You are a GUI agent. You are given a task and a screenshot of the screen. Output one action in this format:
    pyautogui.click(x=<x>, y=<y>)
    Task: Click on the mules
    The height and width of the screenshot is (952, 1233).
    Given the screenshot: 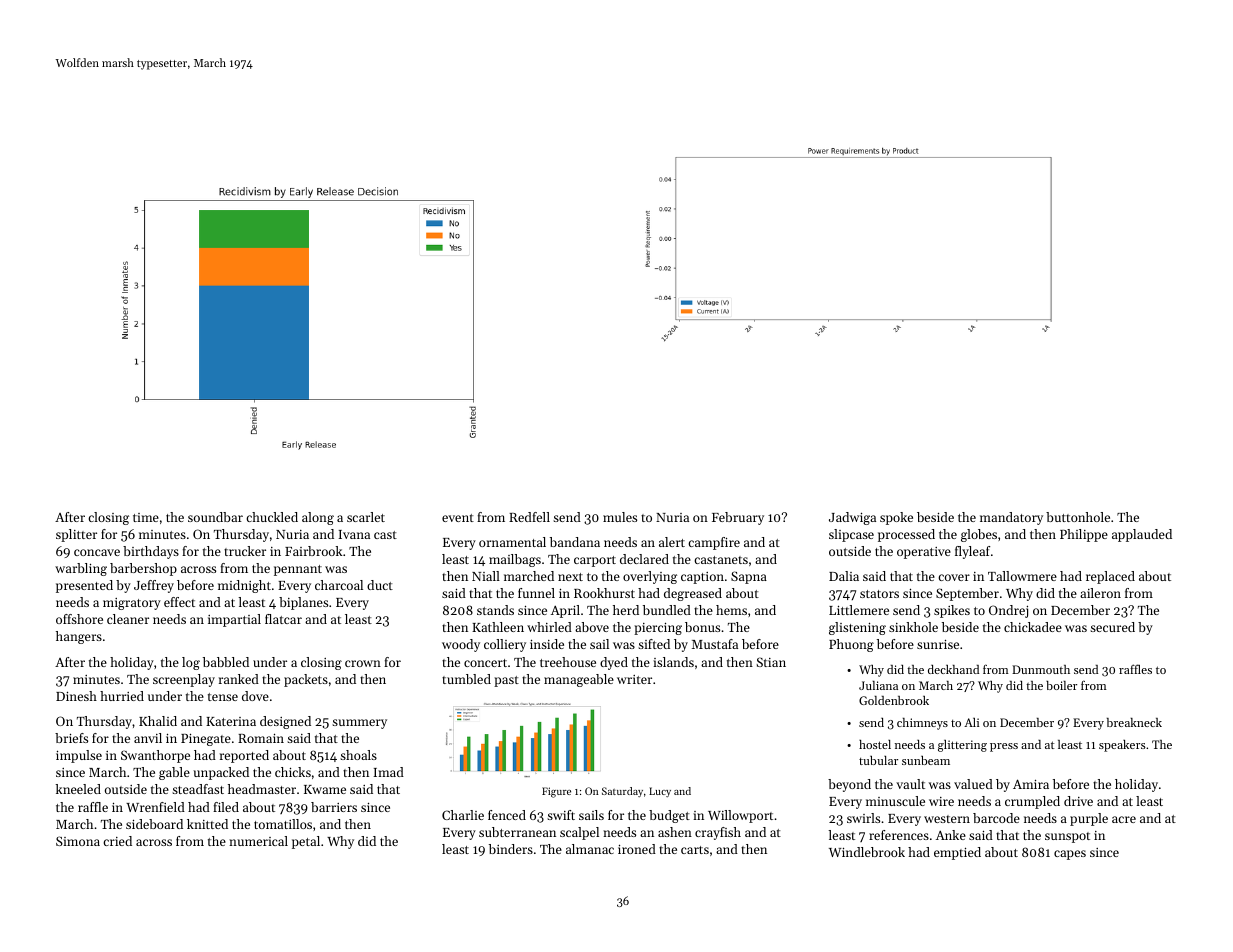 What is the action you would take?
    pyautogui.click(x=620, y=517)
